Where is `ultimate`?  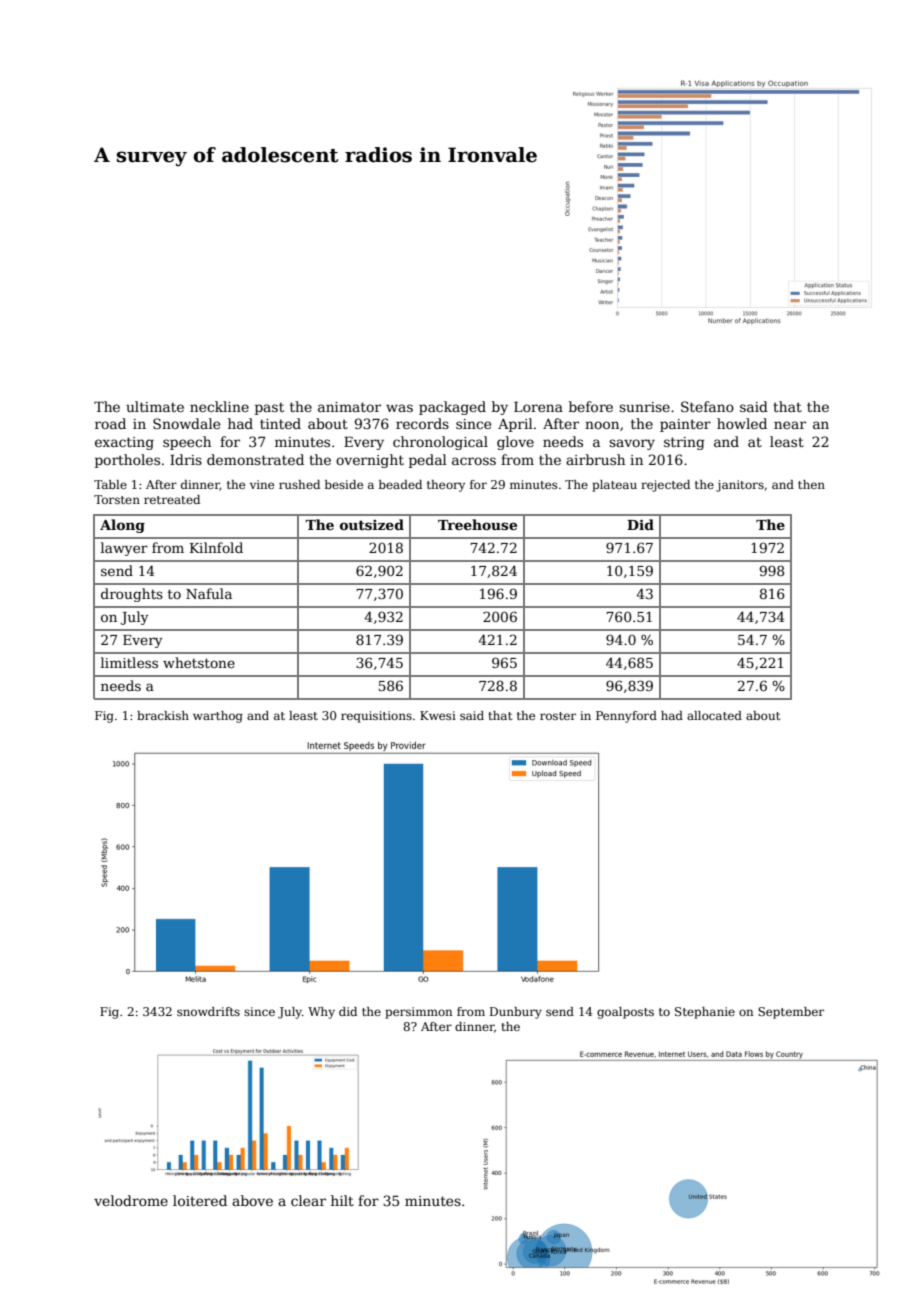 ultimate is located at coordinates (155, 406).
